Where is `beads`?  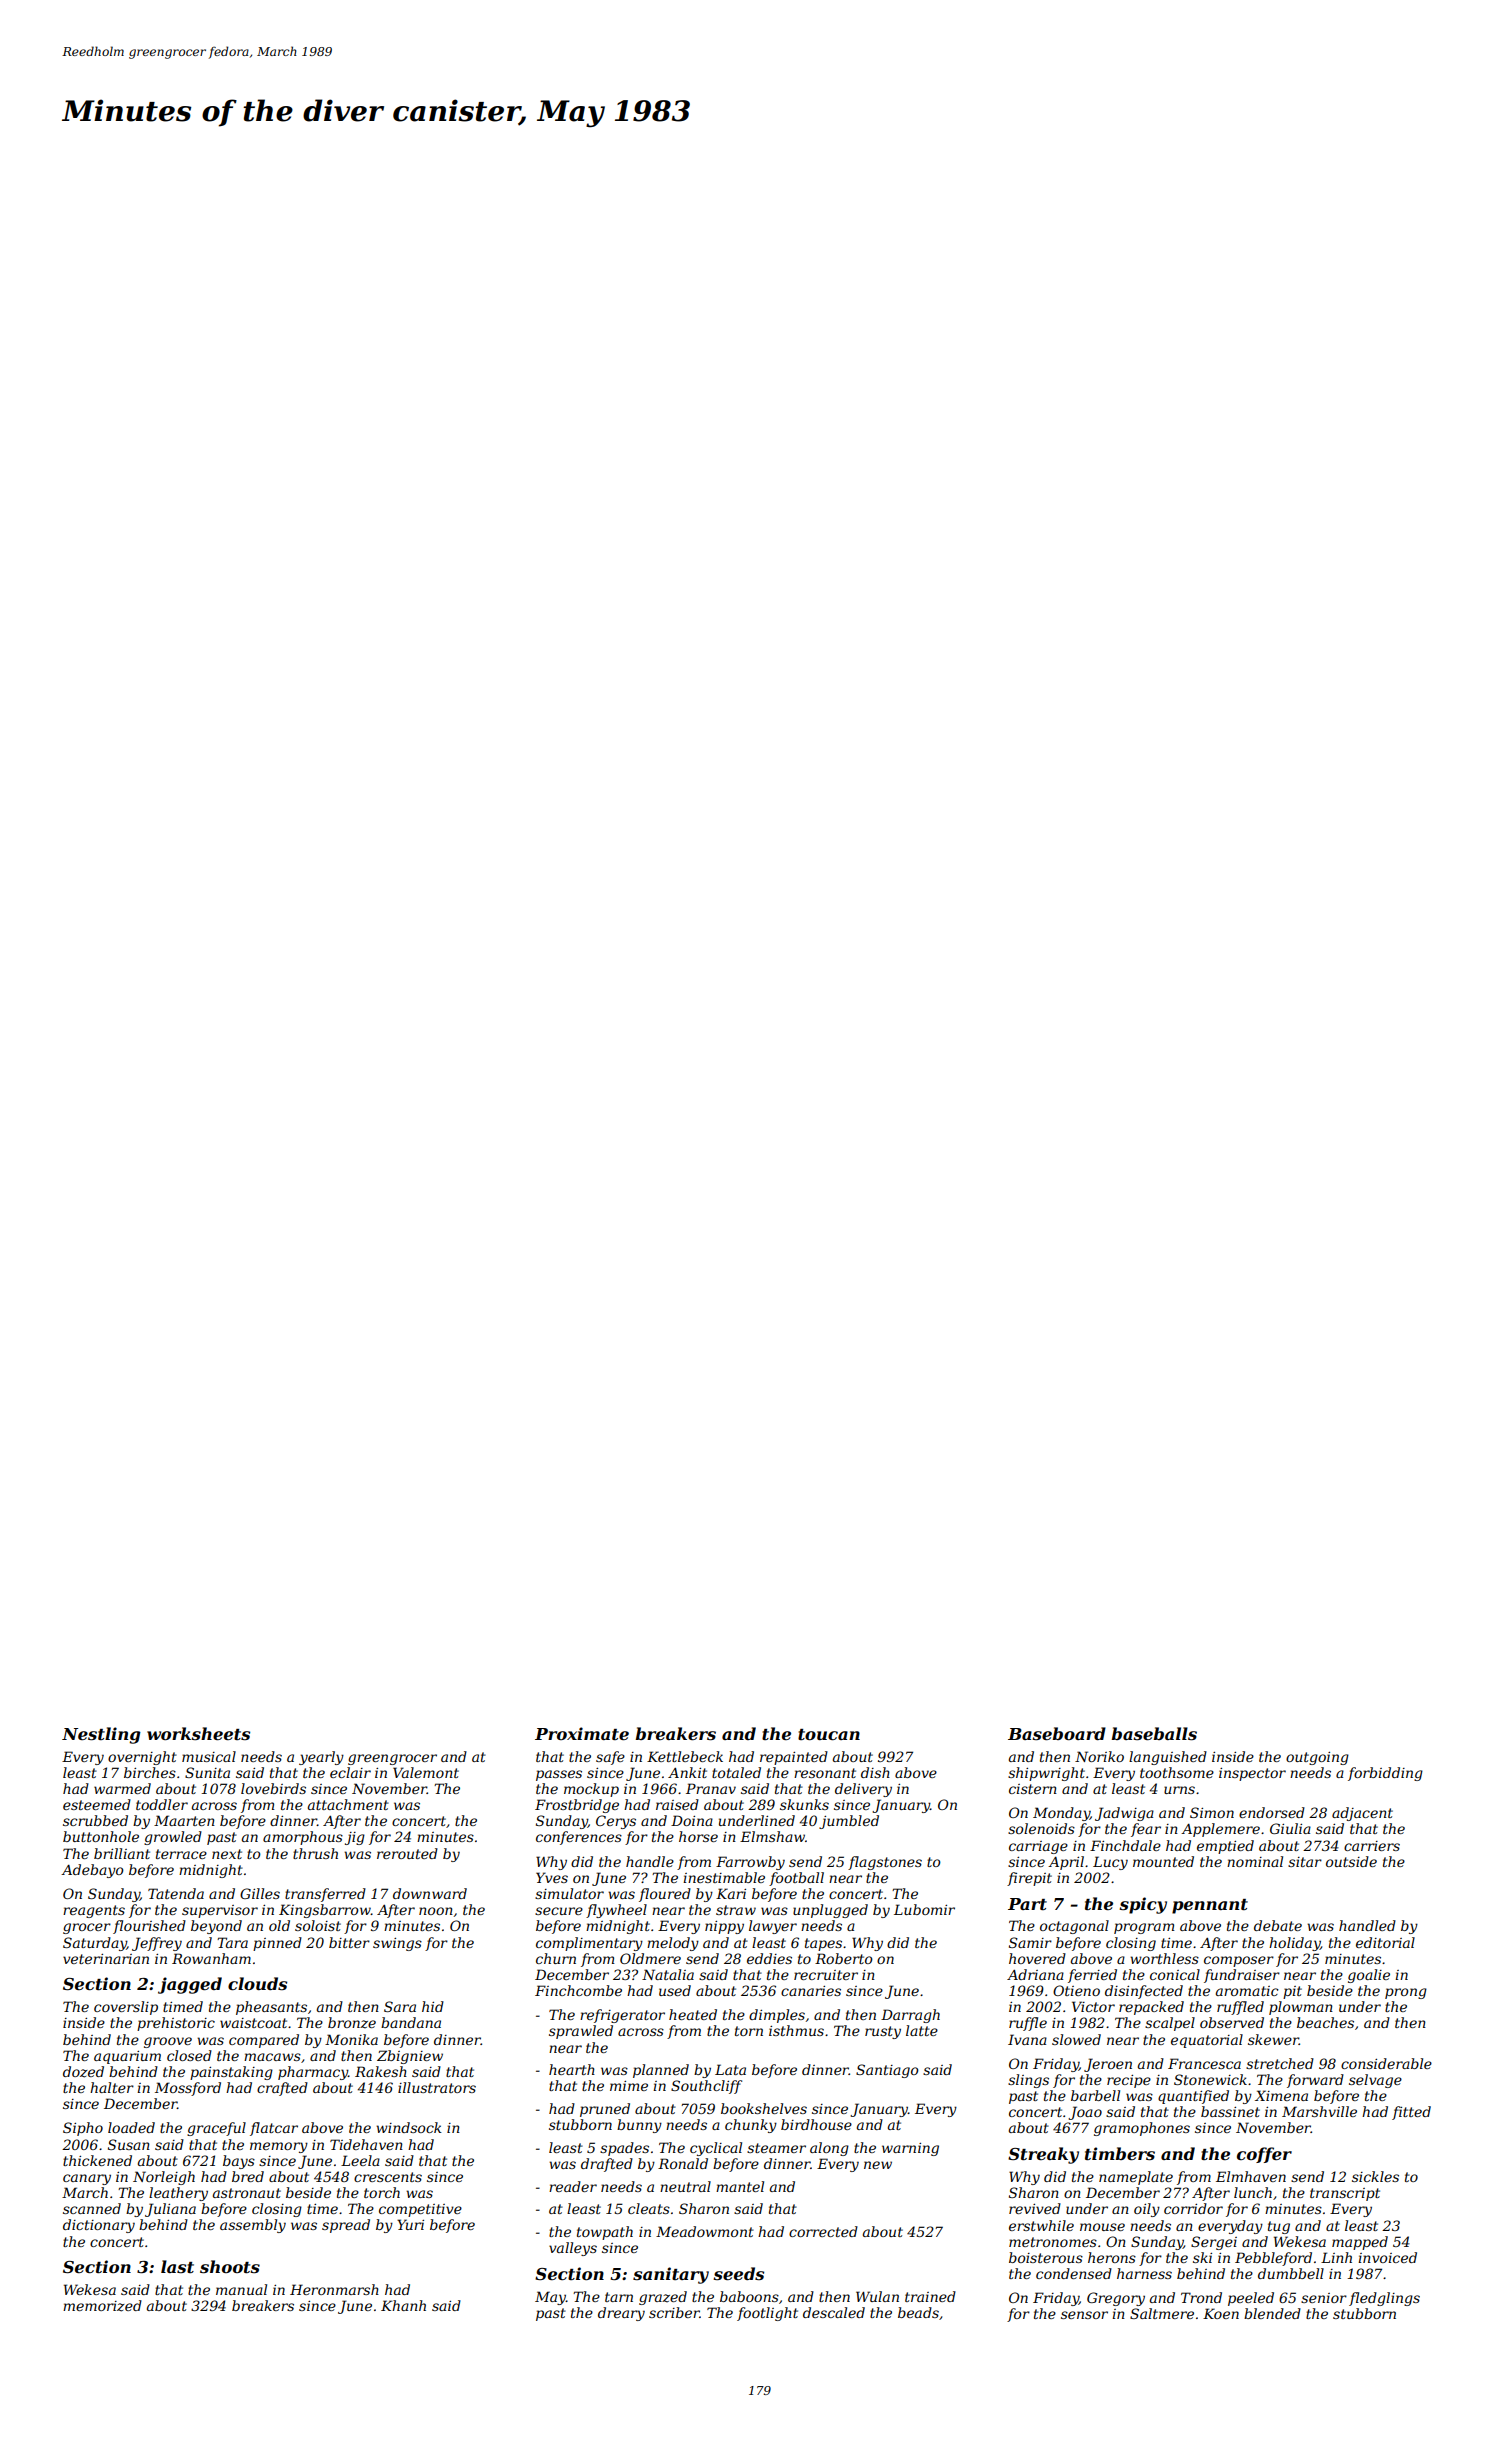
beads is located at coordinates (918, 2312).
